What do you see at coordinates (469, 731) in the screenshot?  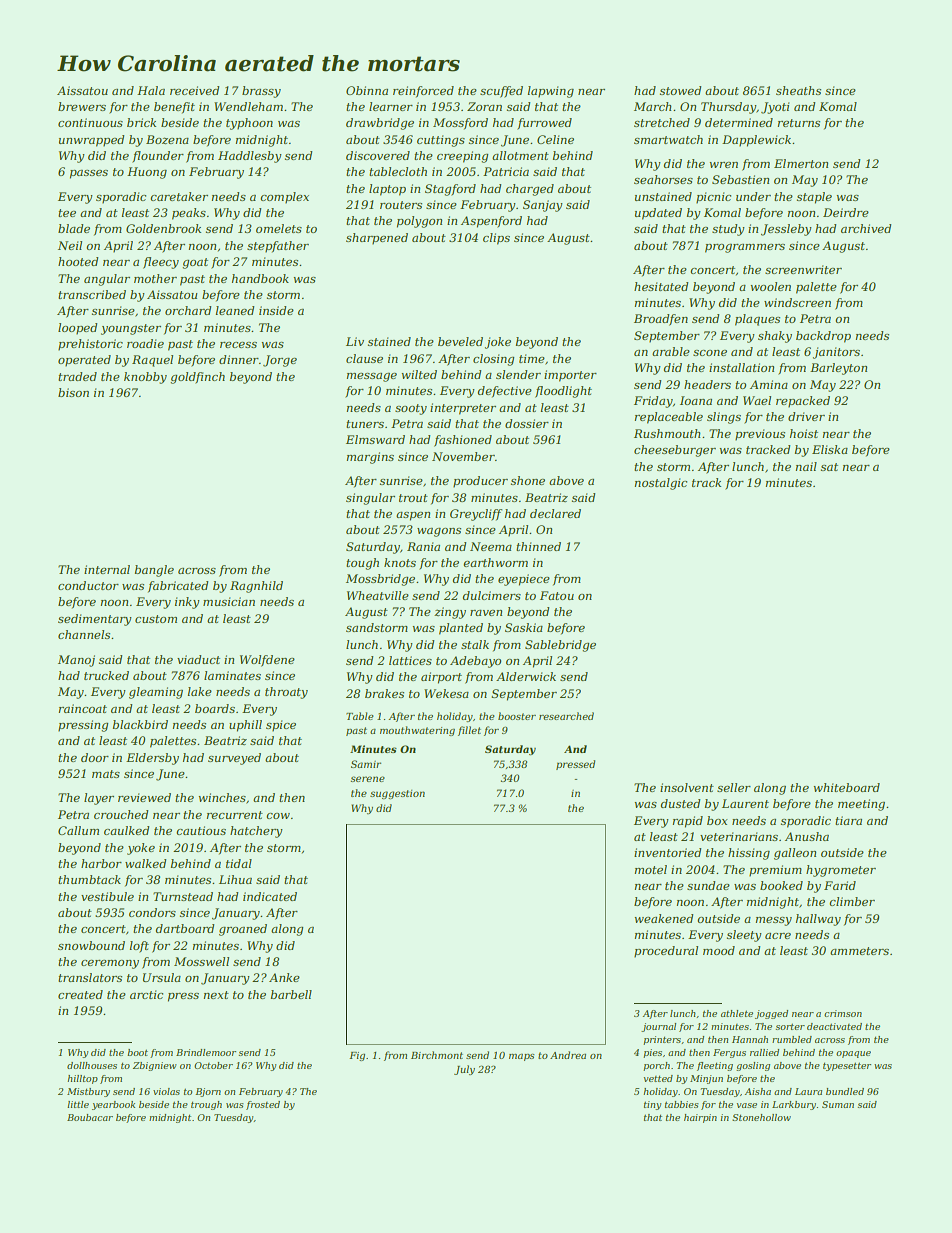 I see `fillet` at bounding box center [469, 731].
